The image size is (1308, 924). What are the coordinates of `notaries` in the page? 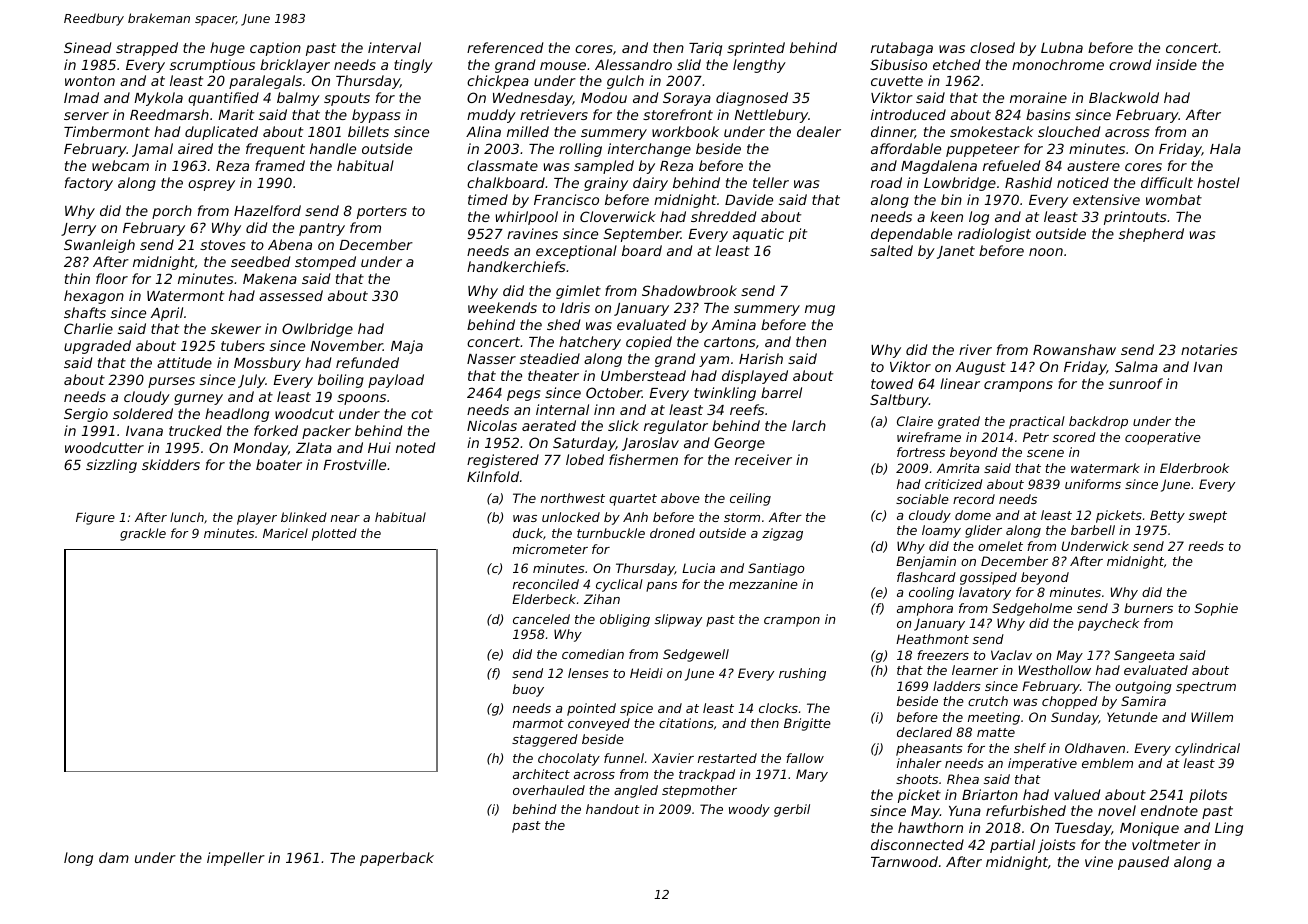 It's located at (1209, 349).
